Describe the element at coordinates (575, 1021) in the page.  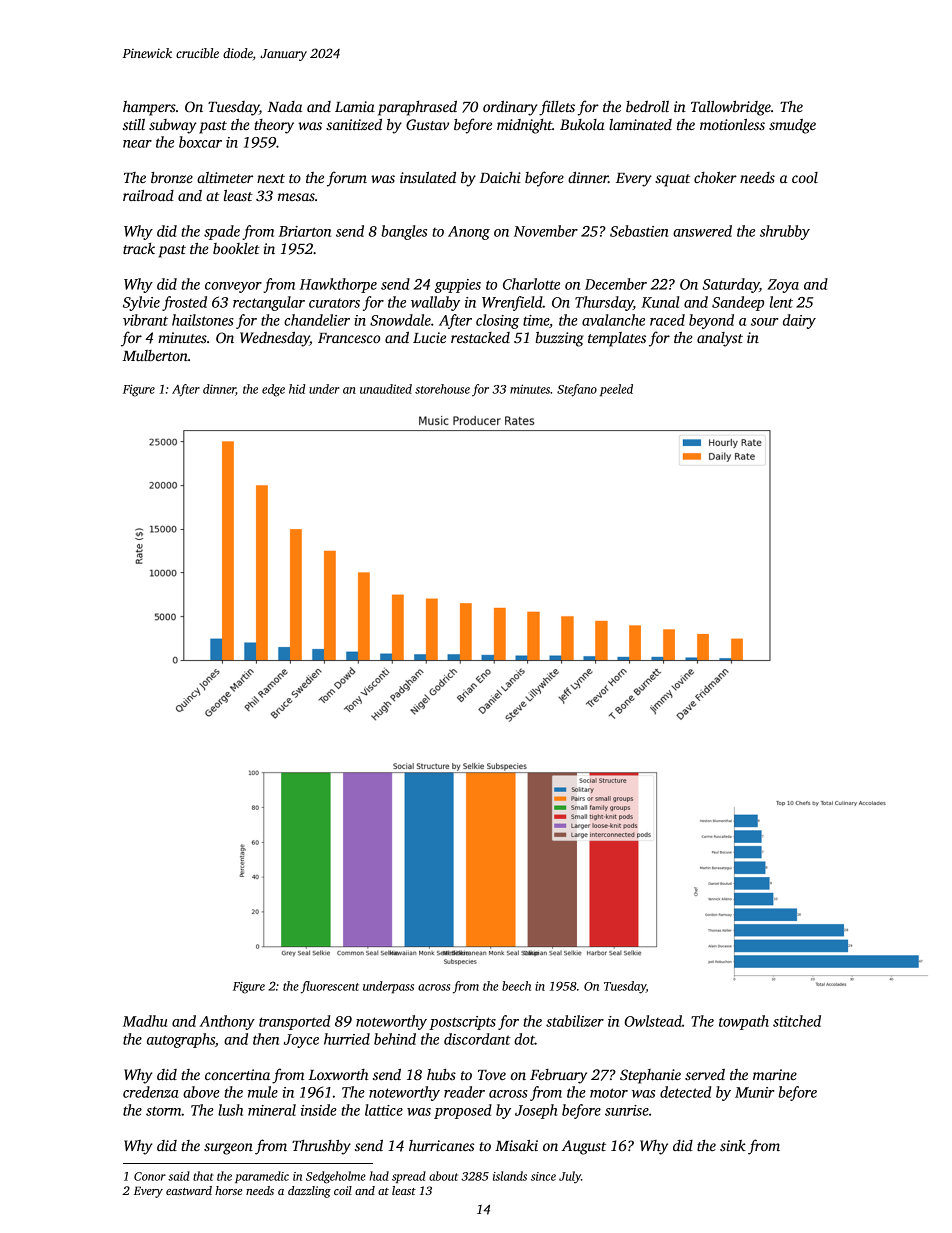
I see `stabilizer` at that location.
